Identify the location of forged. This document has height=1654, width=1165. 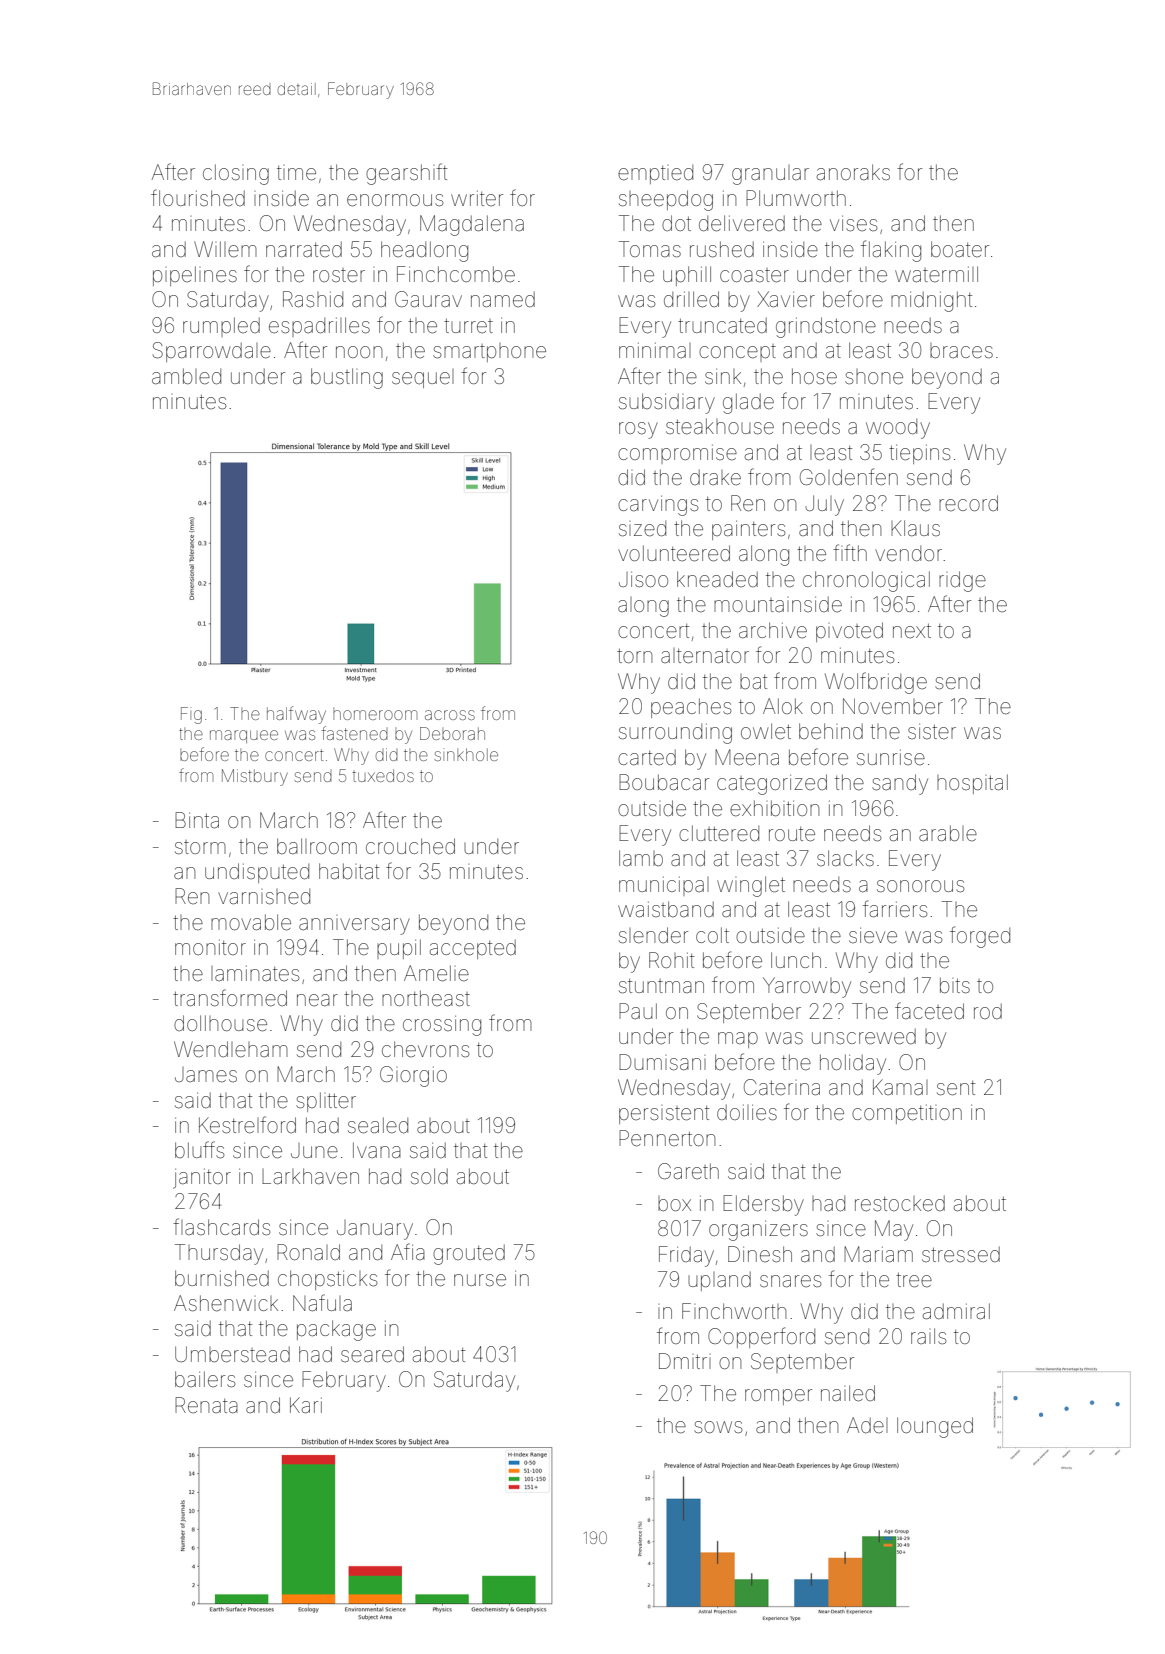
(980, 937).
